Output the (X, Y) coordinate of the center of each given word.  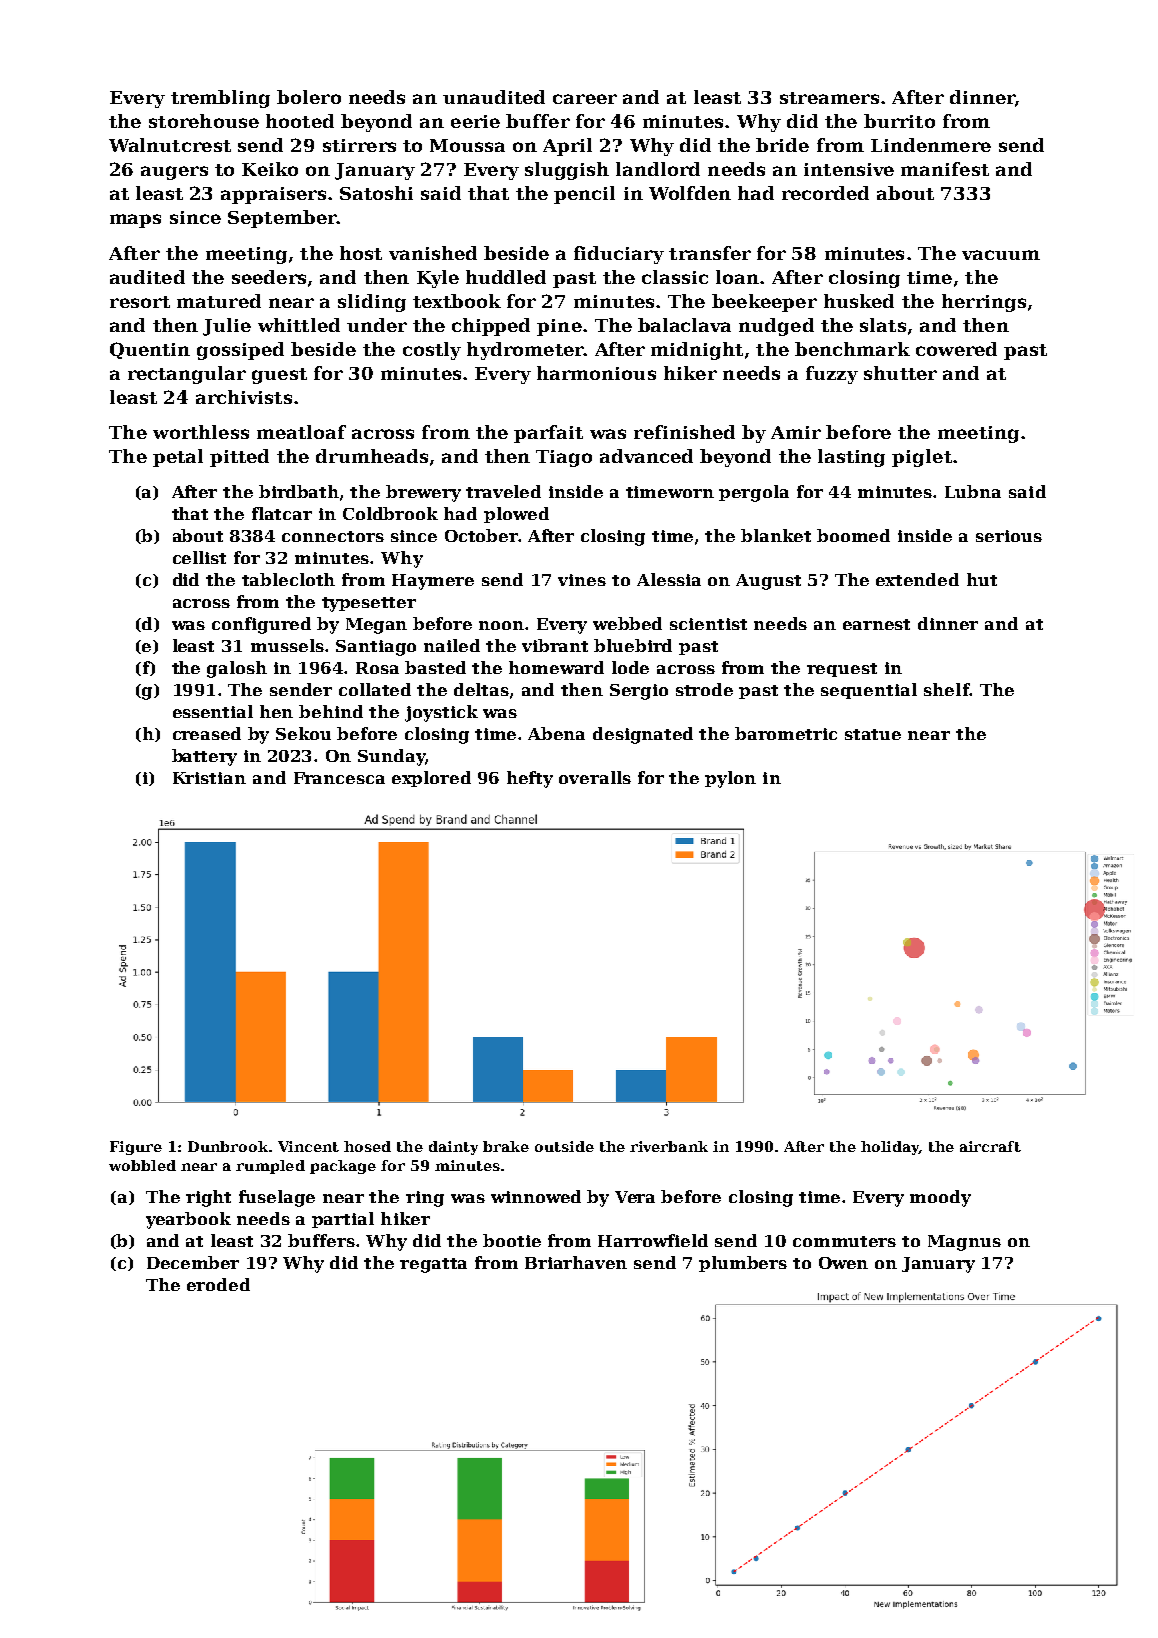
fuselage (277, 1198)
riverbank (669, 1146)
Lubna (973, 491)
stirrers (359, 145)
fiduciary (619, 255)
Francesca (339, 778)
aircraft (990, 1146)
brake (506, 1146)
